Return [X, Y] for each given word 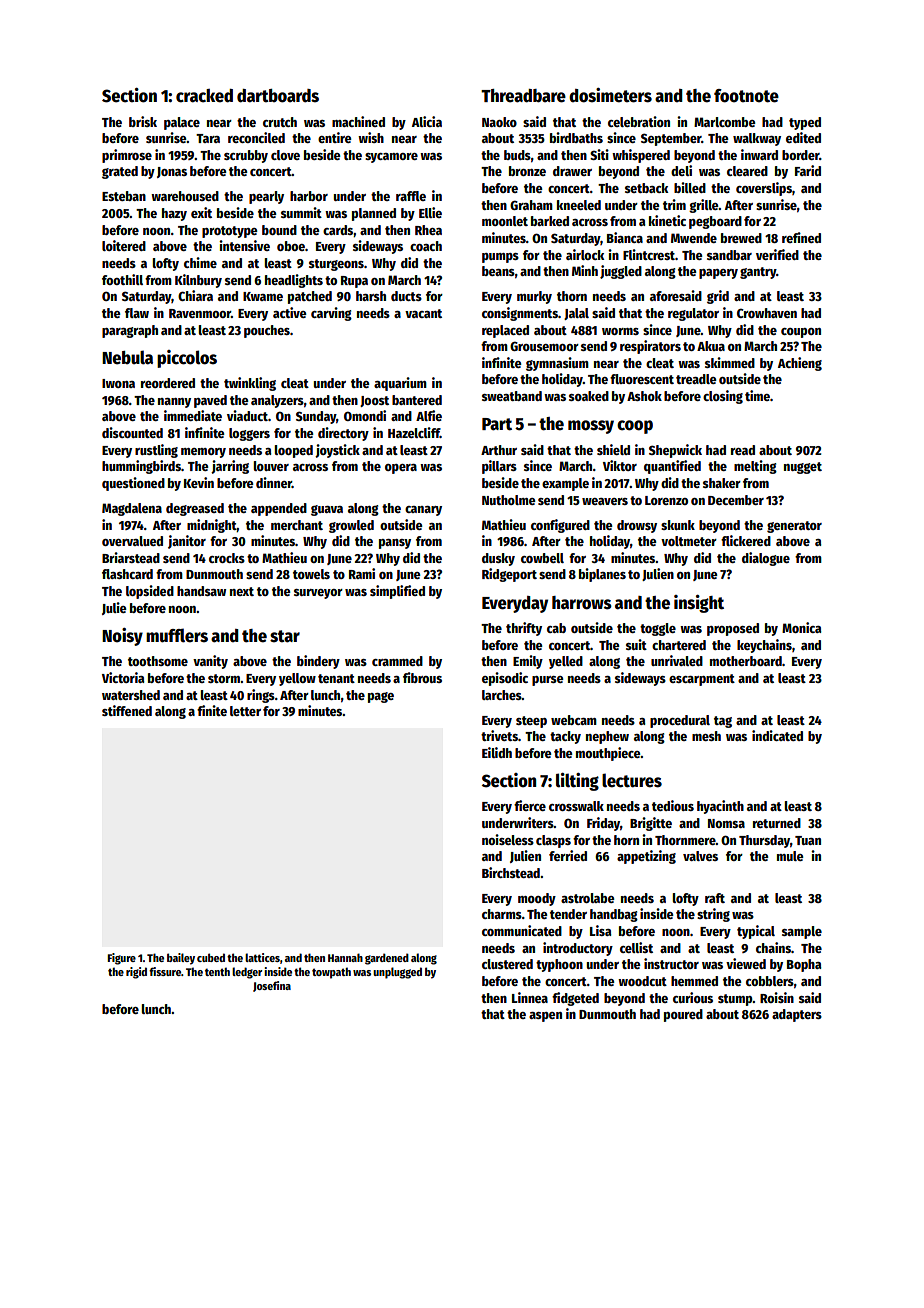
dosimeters [610, 95]
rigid [136, 973]
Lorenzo [666, 500]
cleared [747, 171]
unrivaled [677, 660]
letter [245, 711]
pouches [267, 331]
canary [423, 511]
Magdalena [132, 509]
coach [426, 246]
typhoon [559, 965]
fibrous [422, 677]
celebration [639, 121]
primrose [127, 156]
